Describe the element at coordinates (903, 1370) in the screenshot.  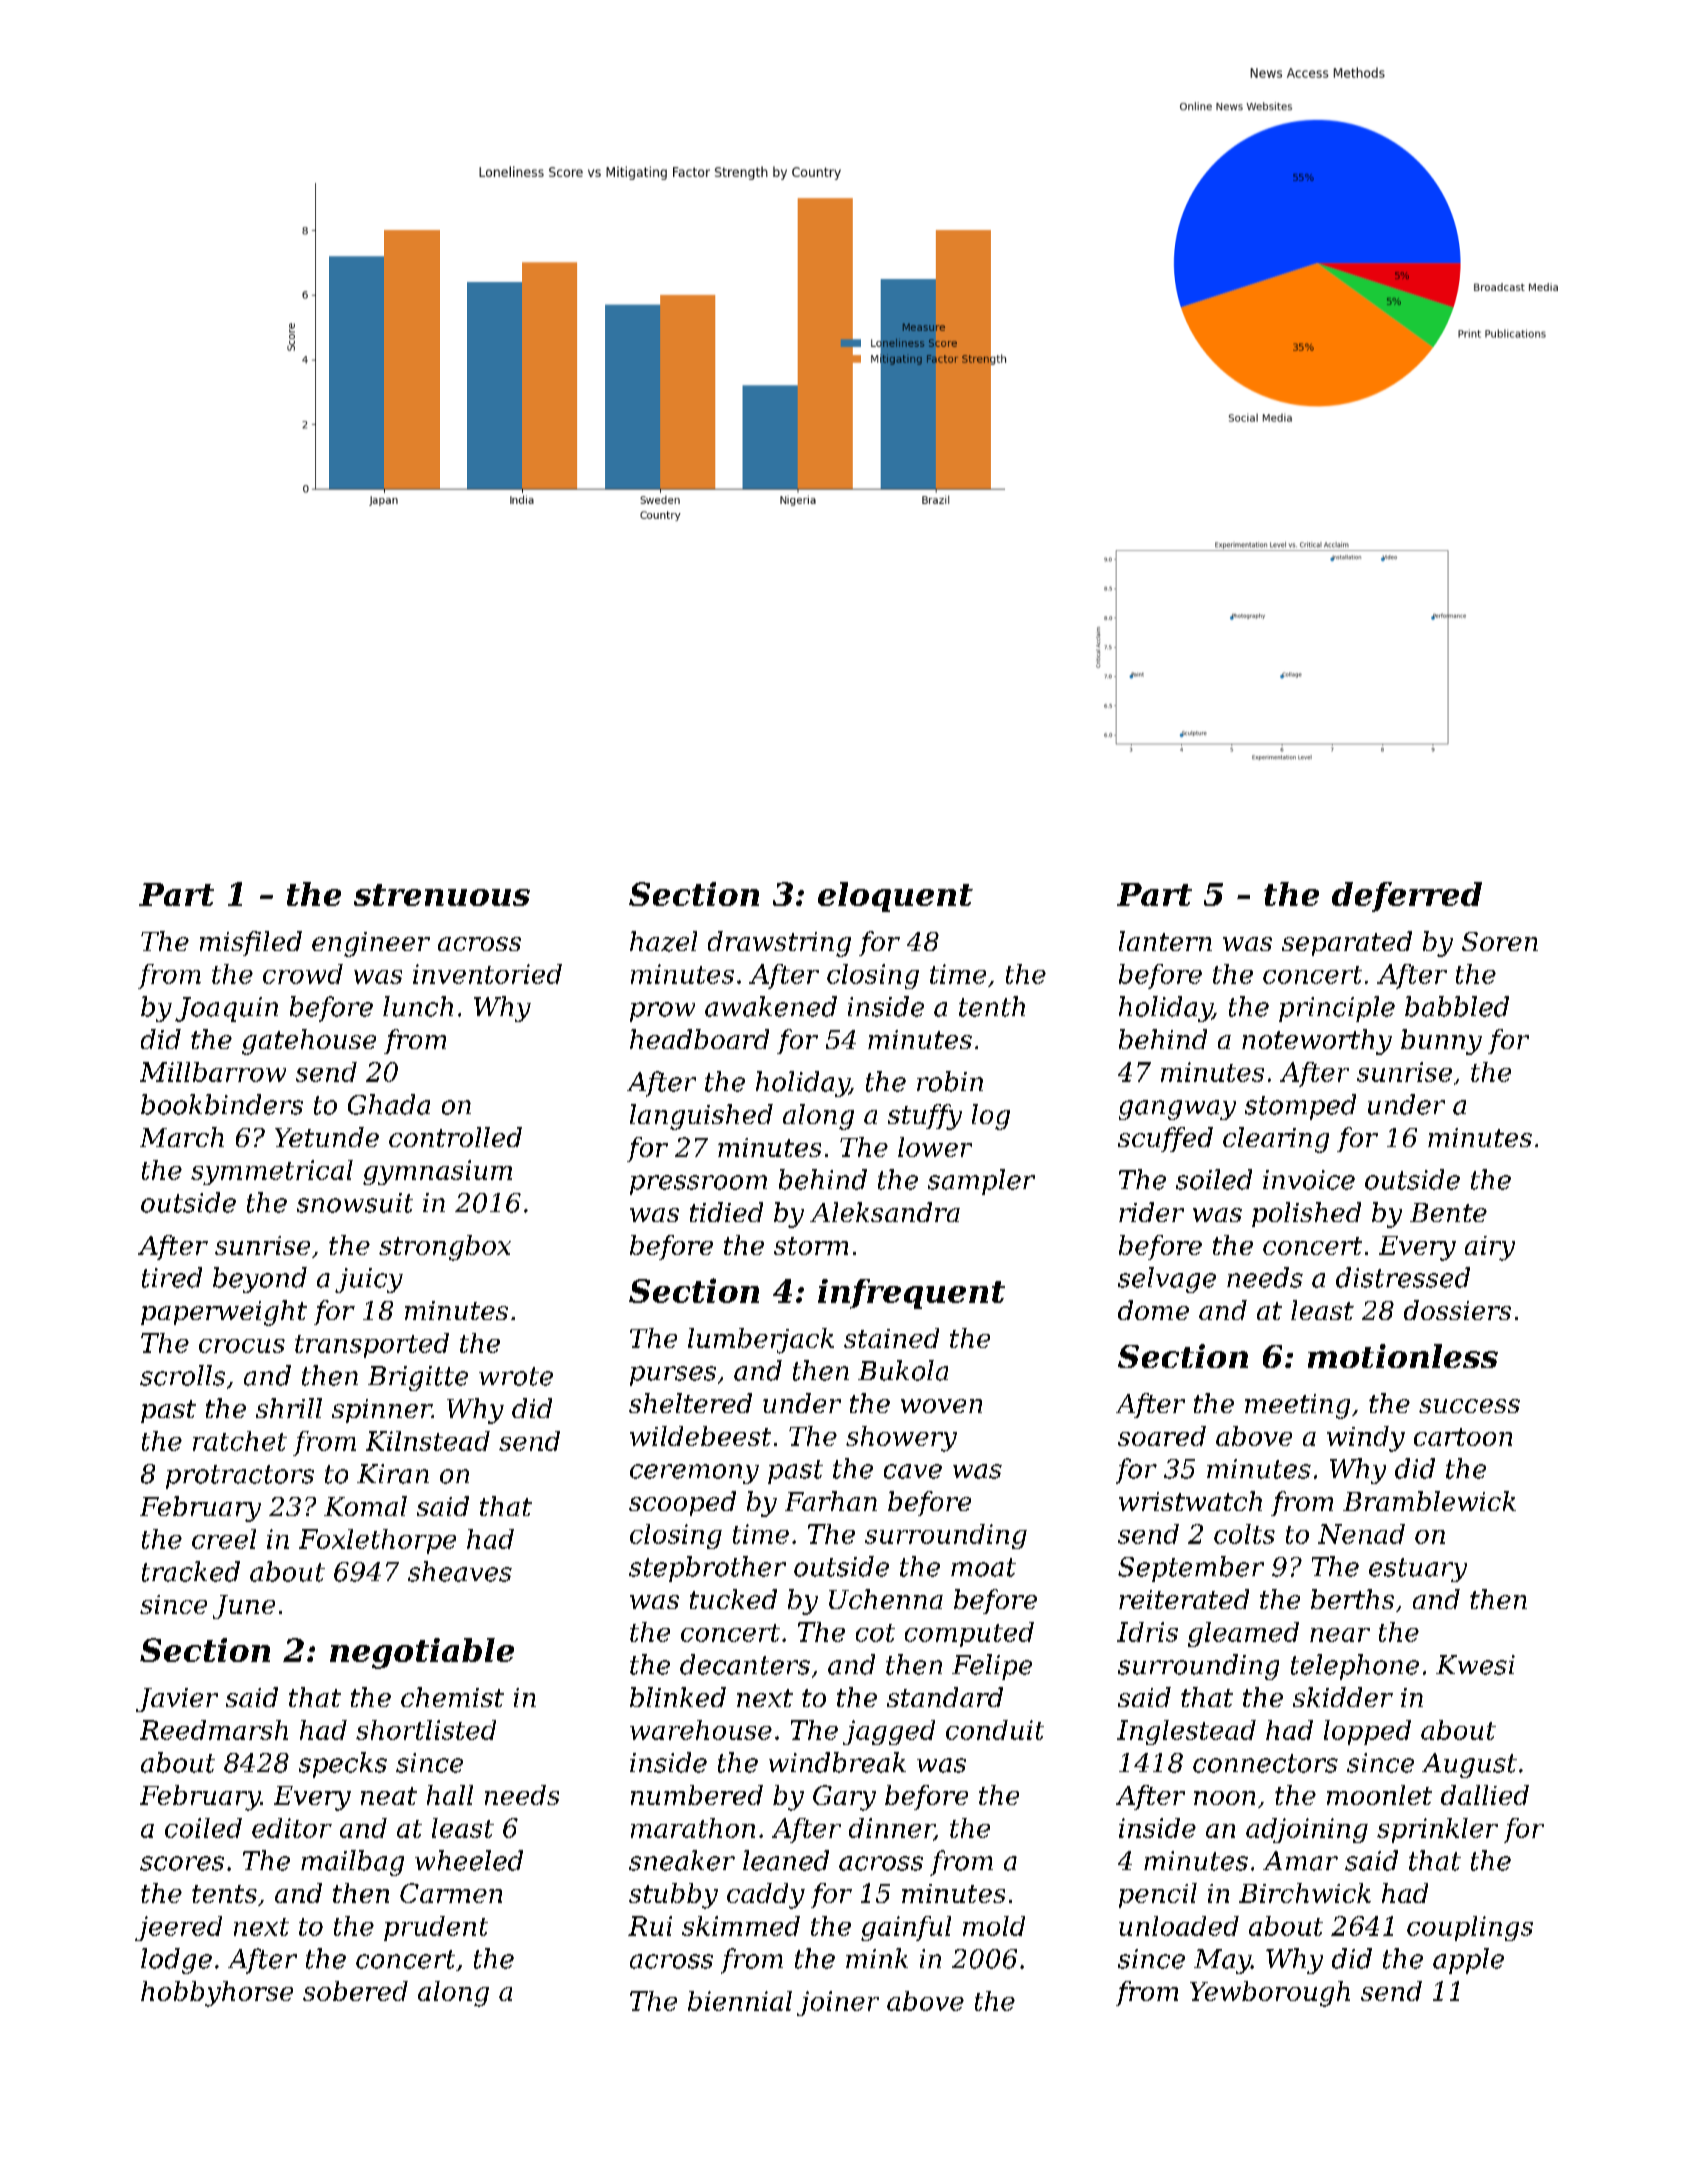
I see `Bukola` at that location.
